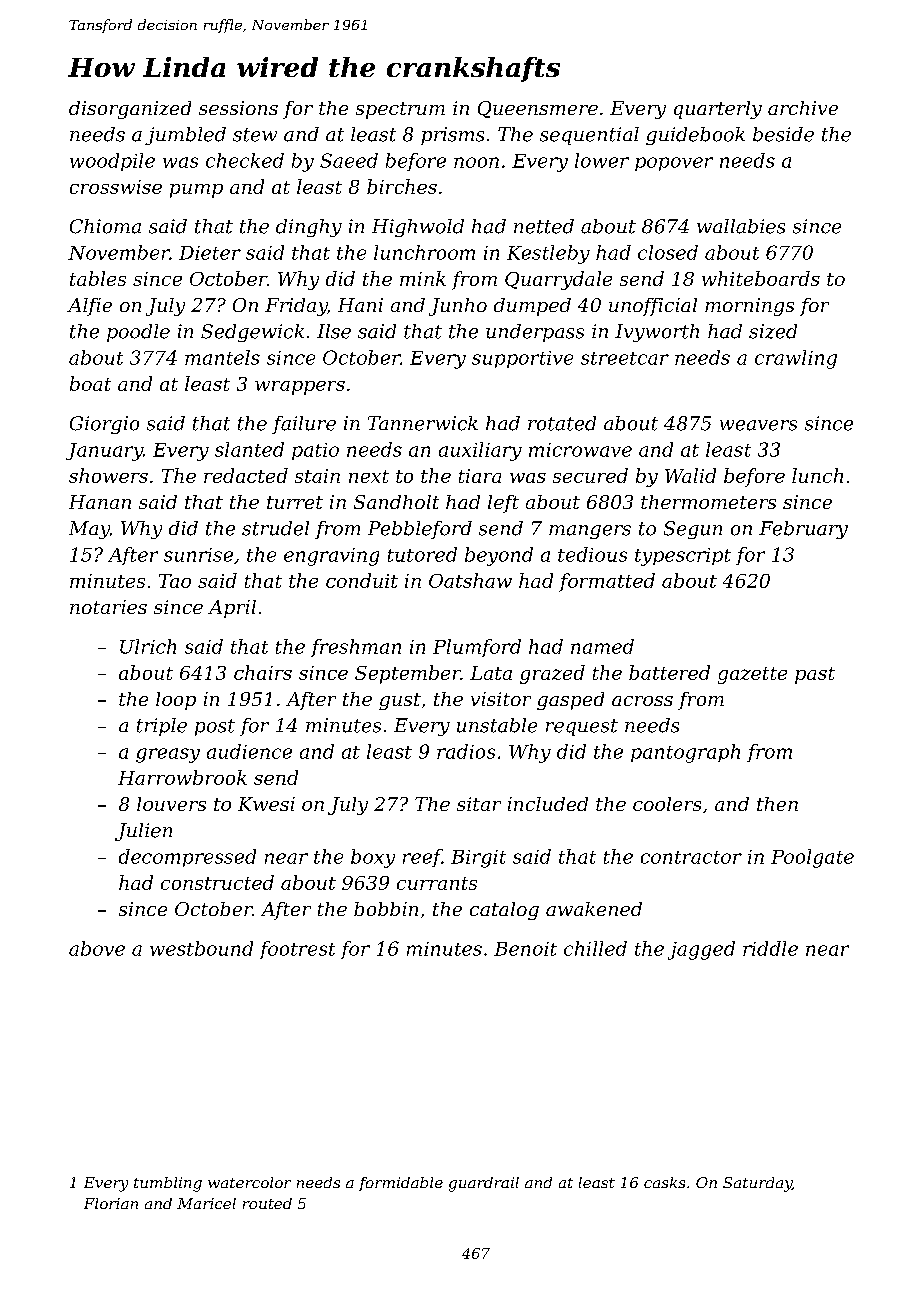  I want to click on past, so click(815, 675).
